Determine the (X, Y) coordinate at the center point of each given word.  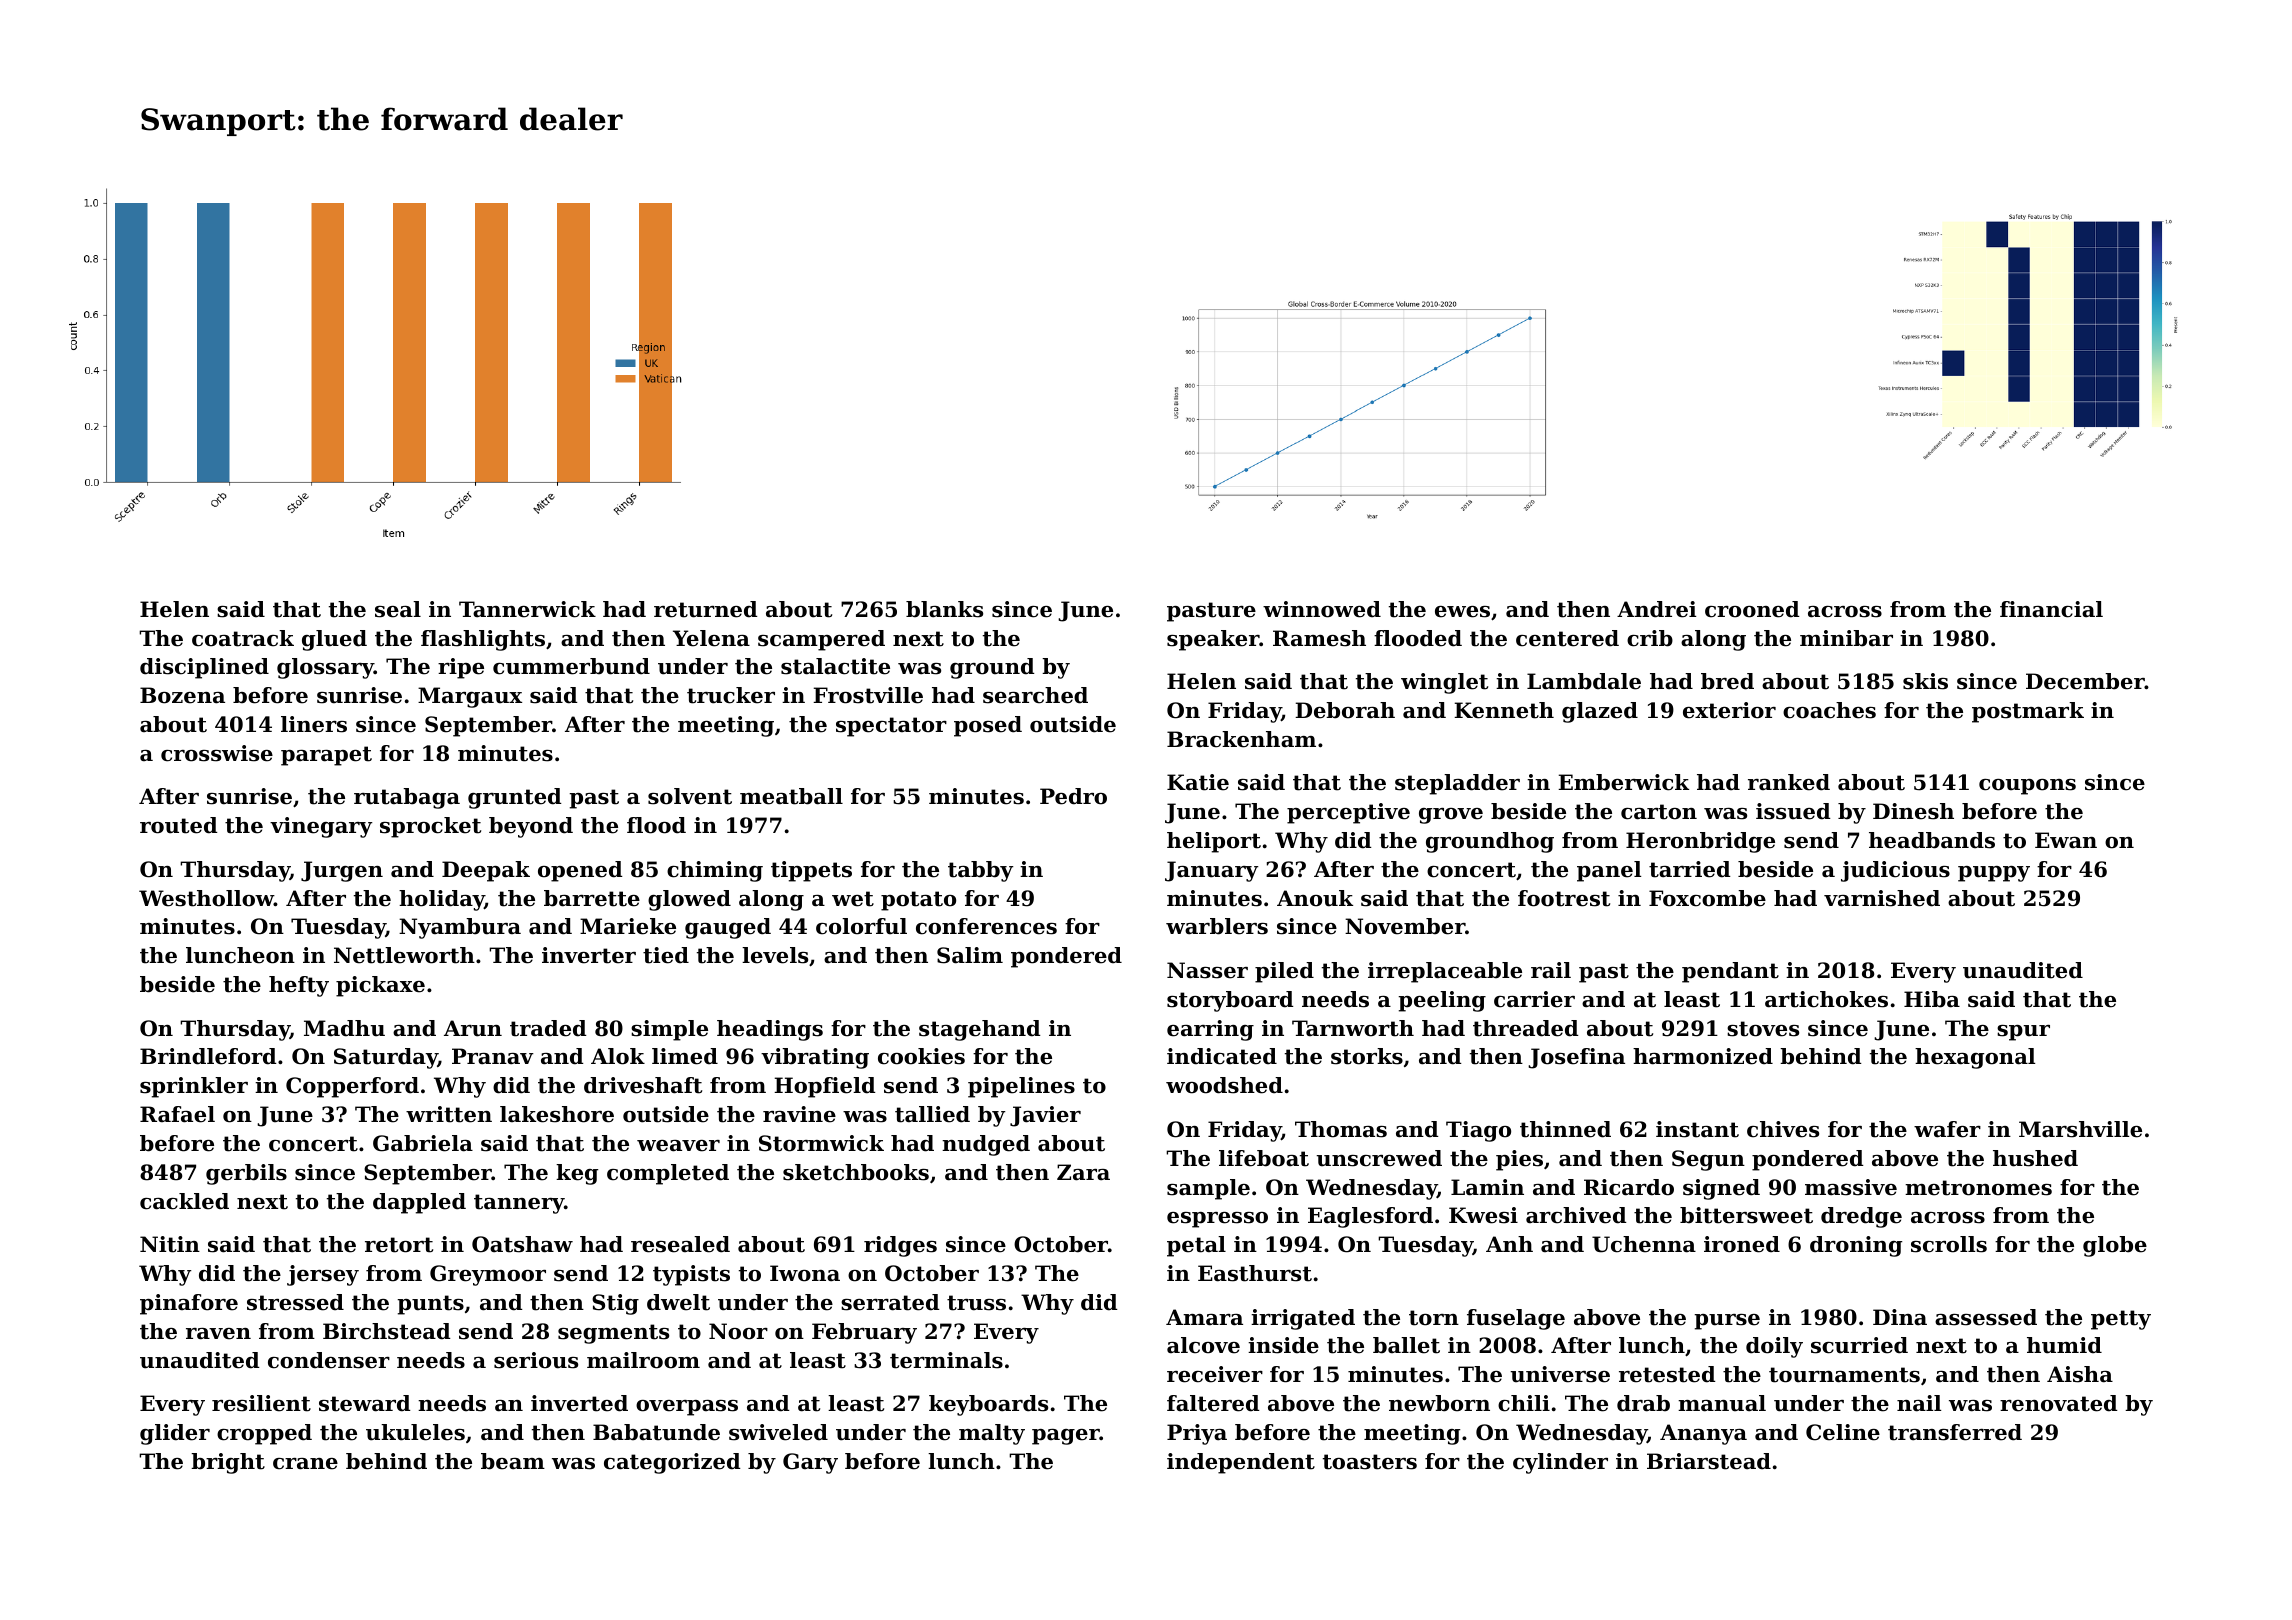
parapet (326, 756)
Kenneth (1504, 710)
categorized (672, 1463)
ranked (1789, 782)
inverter (589, 955)
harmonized (1703, 1056)
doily (1774, 1347)
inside (1283, 1345)
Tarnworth (1353, 1028)
